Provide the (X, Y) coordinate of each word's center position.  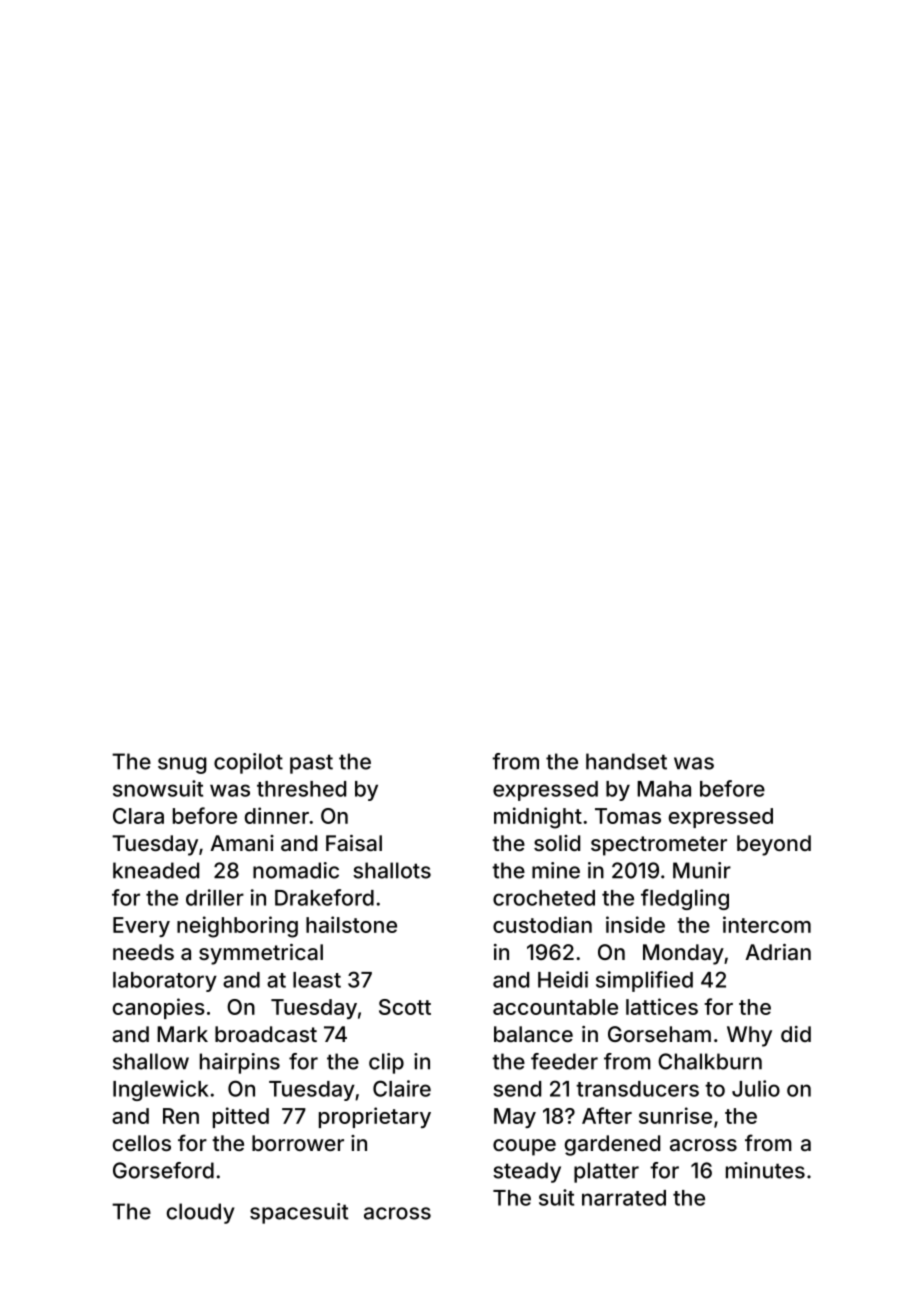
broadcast (266, 1034)
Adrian (778, 952)
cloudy (200, 1213)
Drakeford (324, 897)
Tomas (628, 816)
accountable (555, 1007)
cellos (142, 1143)
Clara (138, 816)
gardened (612, 1145)
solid (557, 843)
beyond (774, 845)
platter (606, 1172)
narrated (624, 1198)
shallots (392, 870)
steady (527, 1172)
